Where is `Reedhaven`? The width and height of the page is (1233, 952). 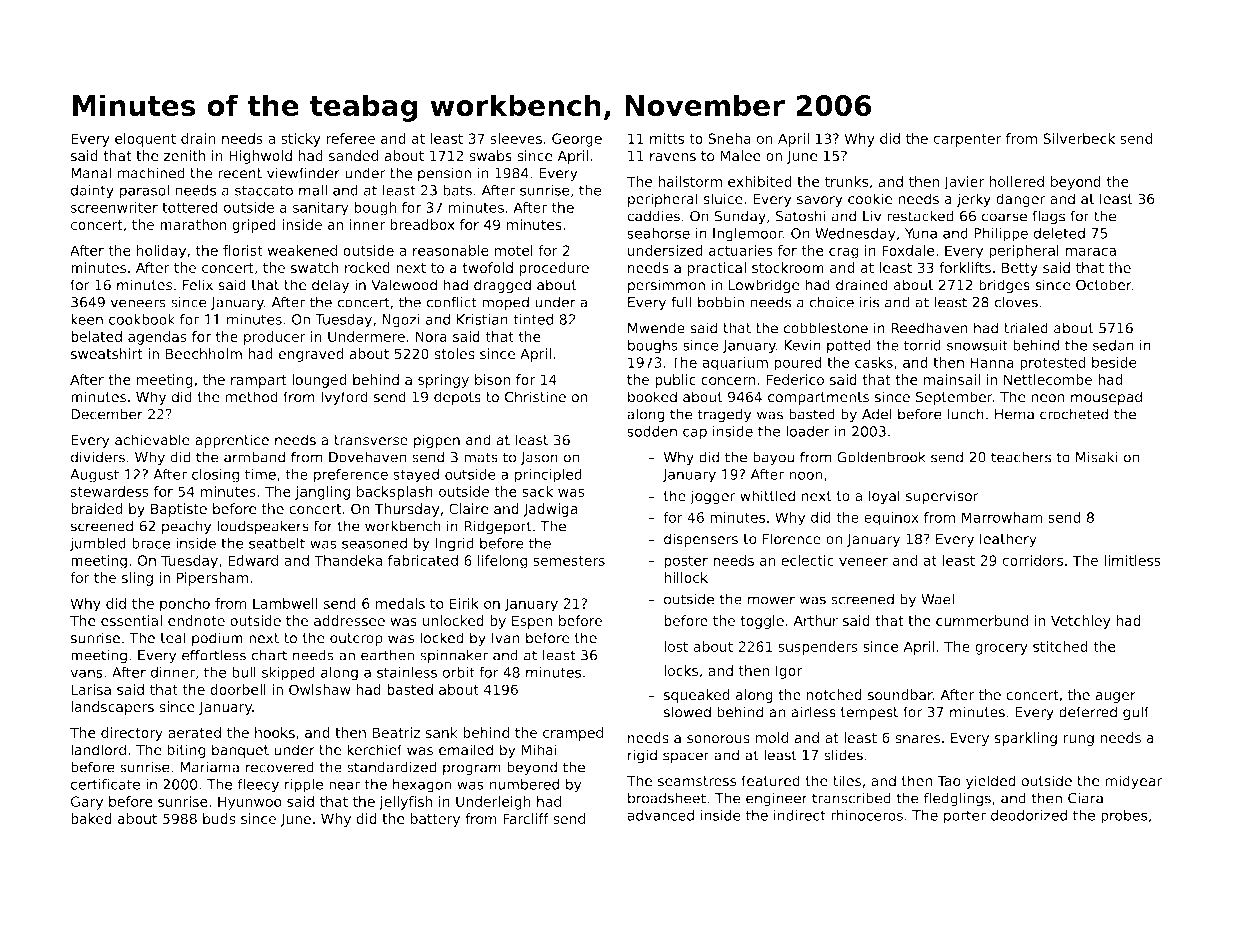
Reedhaven is located at coordinates (929, 328).
